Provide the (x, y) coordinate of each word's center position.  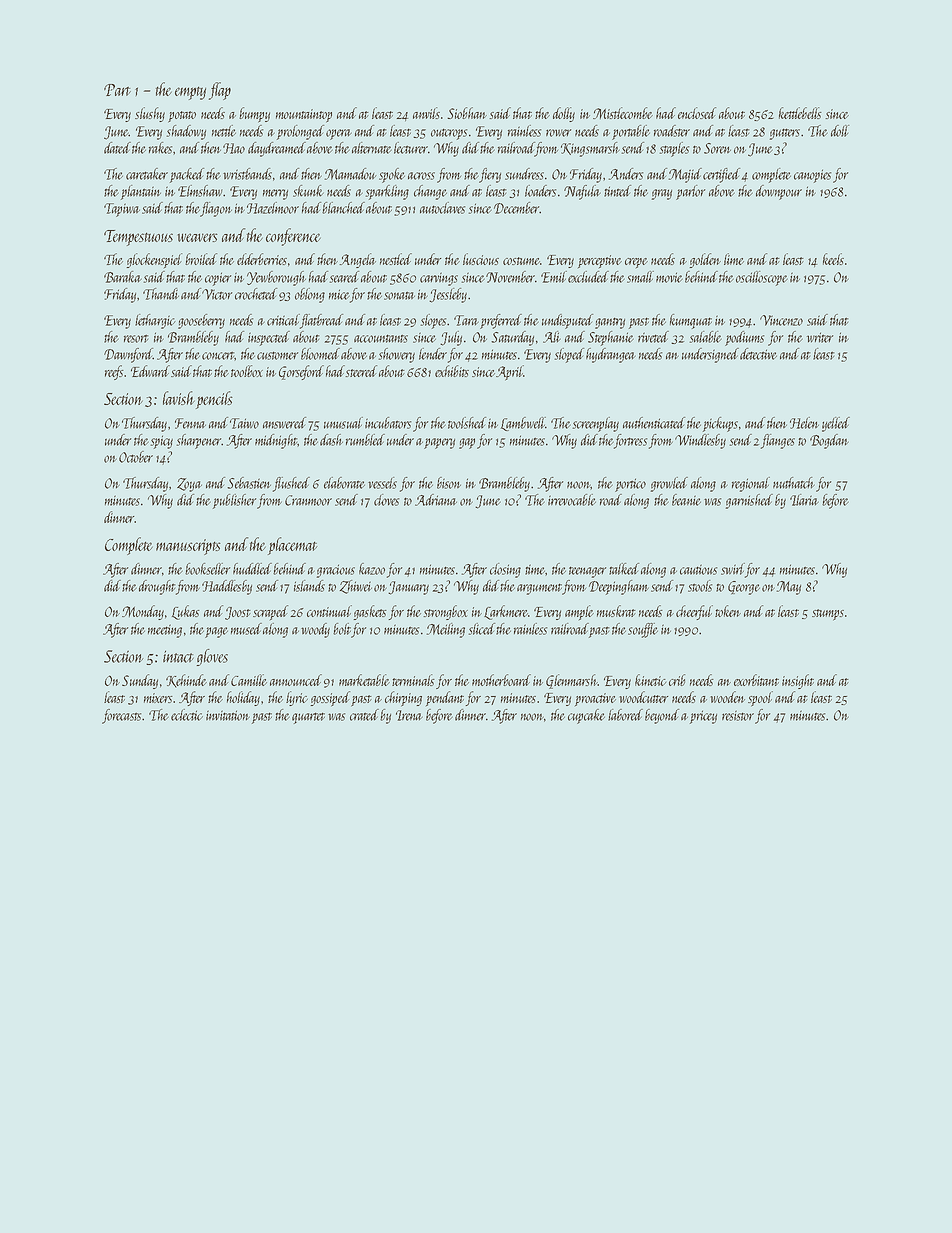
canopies (812, 176)
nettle (224, 131)
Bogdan (829, 441)
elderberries (262, 259)
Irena (409, 715)
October (136, 457)
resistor (738, 715)
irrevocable (572, 500)
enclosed (697, 113)
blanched (343, 208)
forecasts (121, 716)
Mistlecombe (623, 113)
